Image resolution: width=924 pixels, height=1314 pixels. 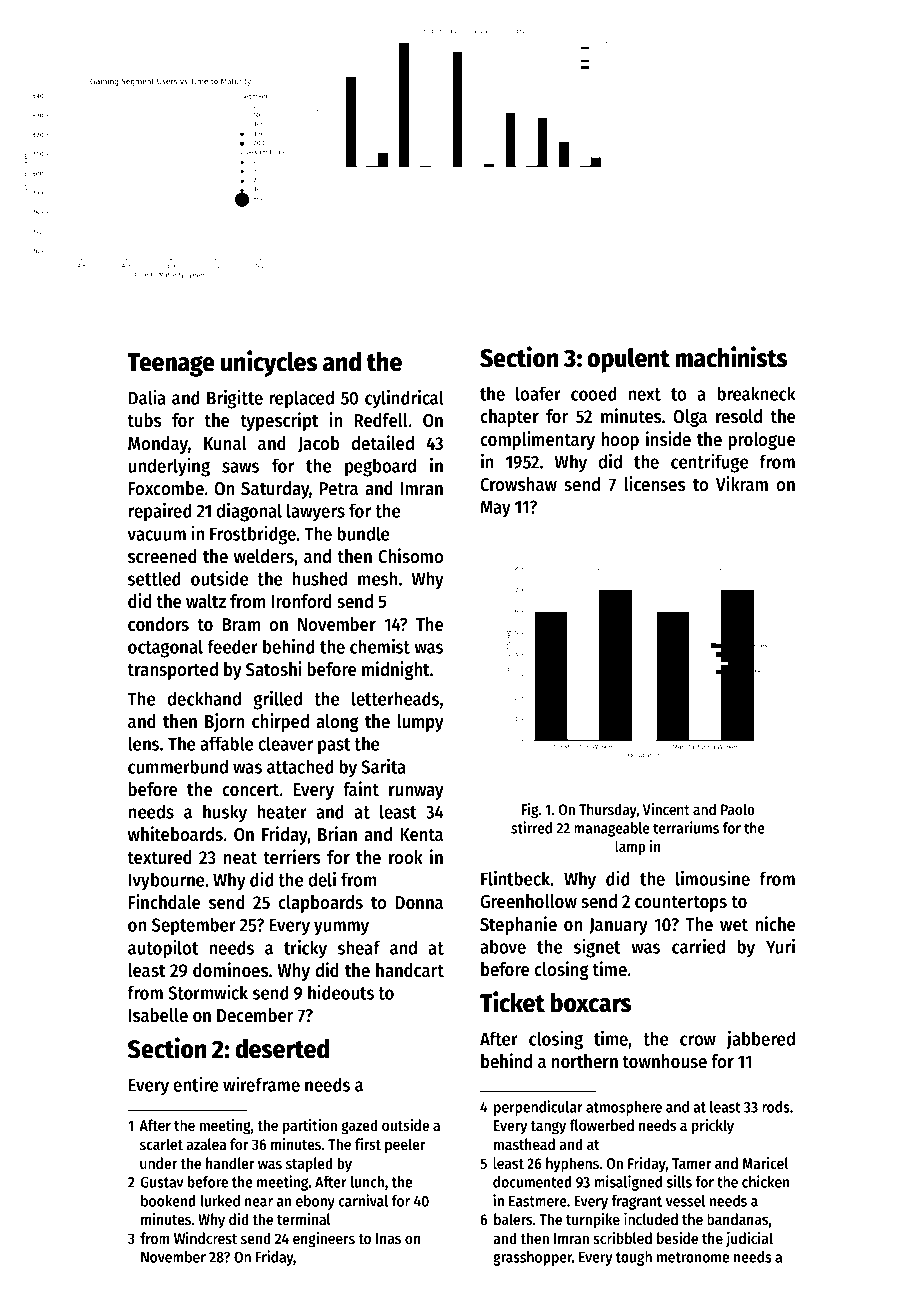 I want to click on cylindrical, so click(x=404, y=399).
